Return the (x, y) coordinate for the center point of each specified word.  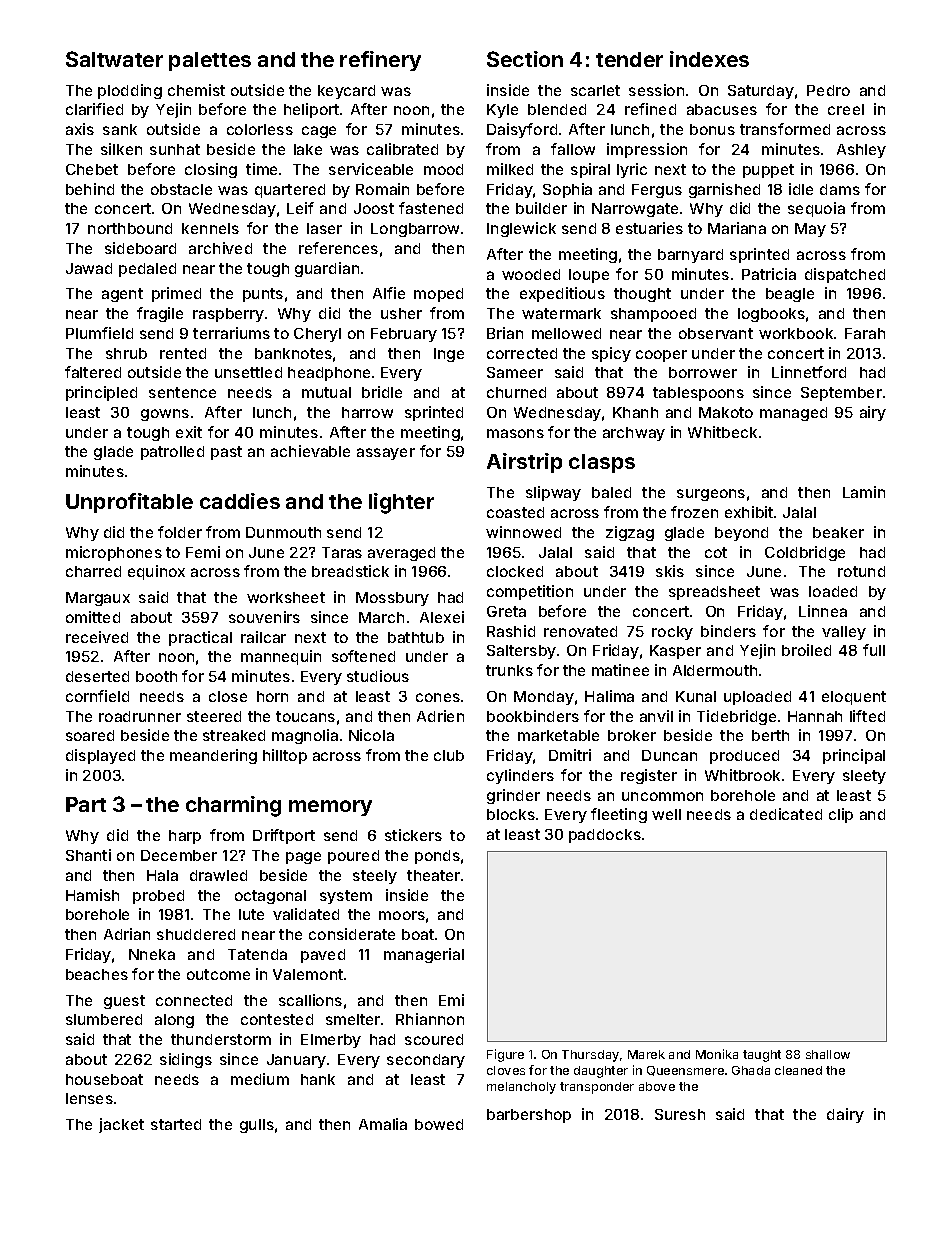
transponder (597, 1088)
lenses (89, 1098)
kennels (210, 228)
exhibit (749, 512)
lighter (401, 503)
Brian (505, 333)
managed (793, 414)
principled (101, 393)
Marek (646, 1054)
